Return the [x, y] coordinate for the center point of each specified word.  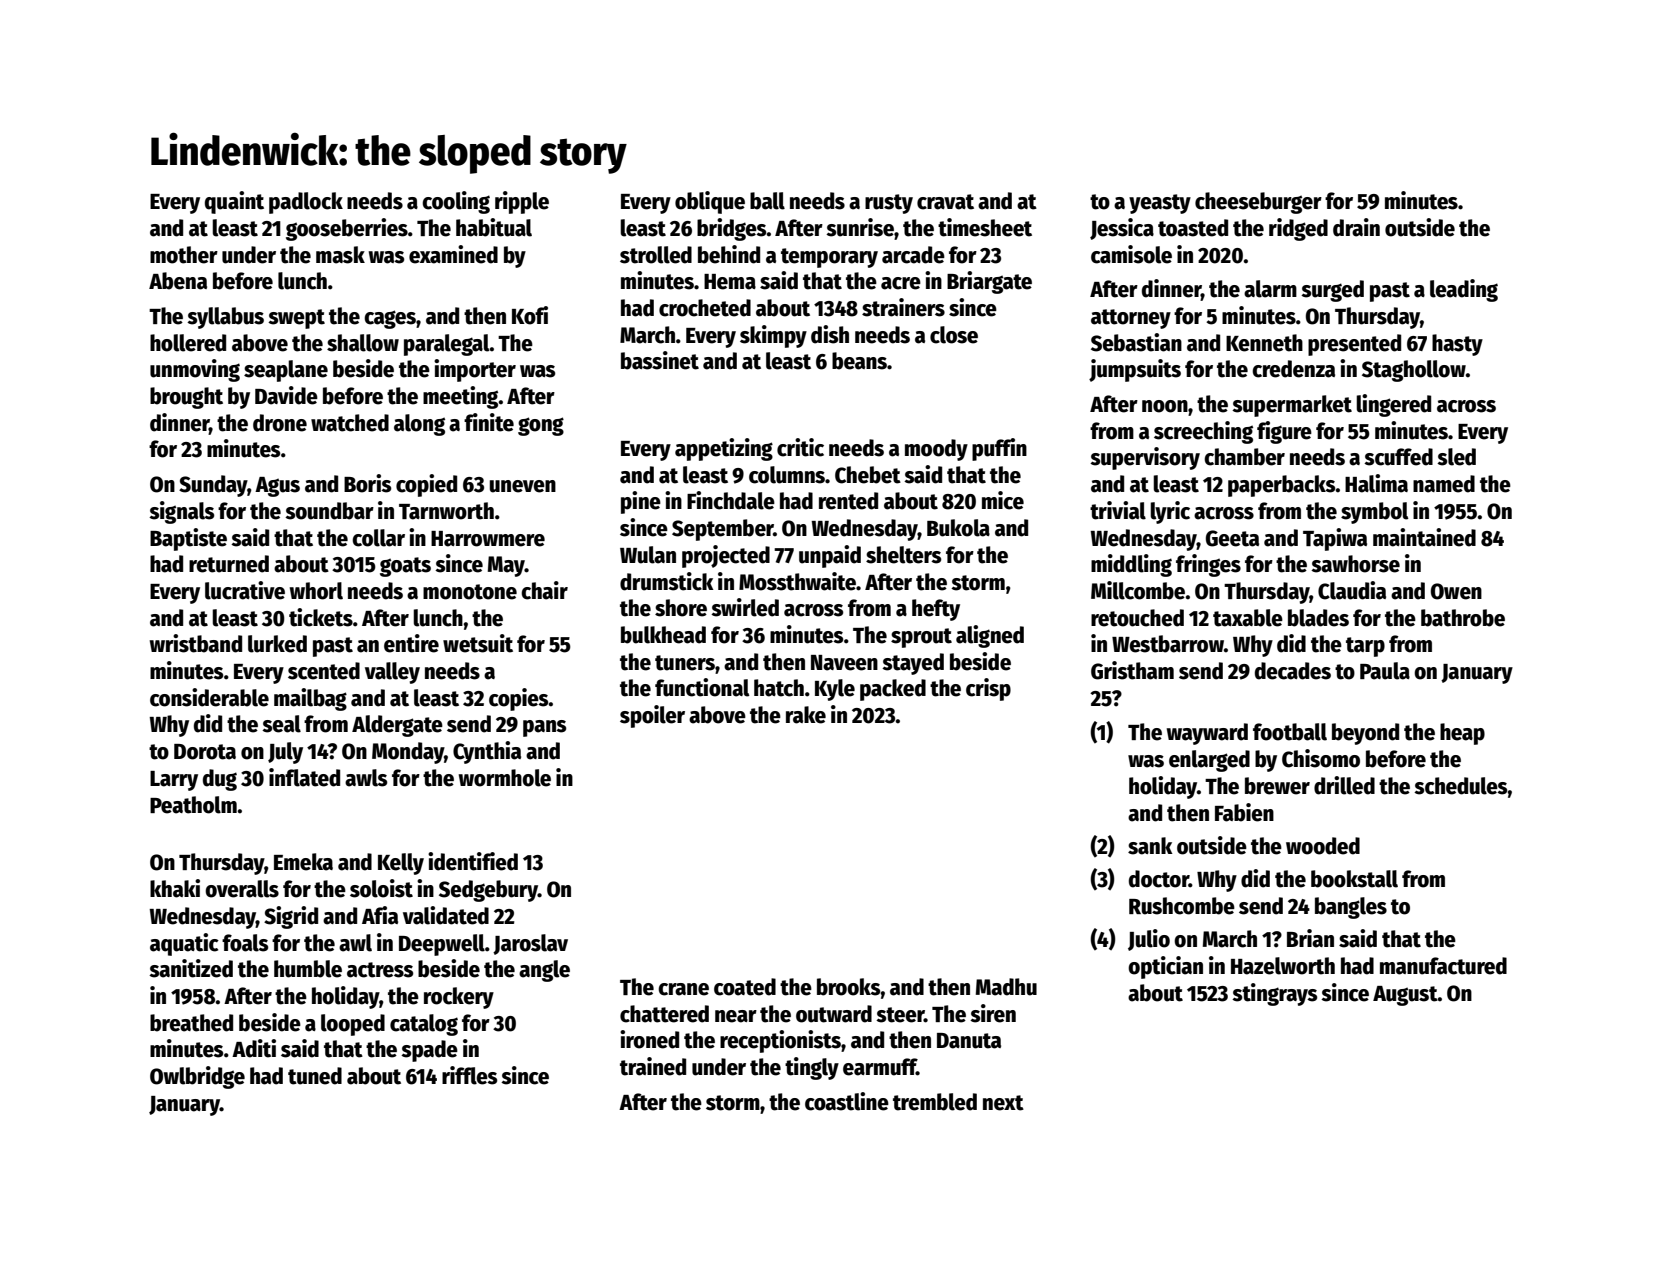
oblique [710, 202]
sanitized [191, 968]
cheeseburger [1258, 203]
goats [405, 567]
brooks [849, 987]
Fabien [1244, 812]
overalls [242, 889]
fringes [1208, 565]
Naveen [844, 663]
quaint [234, 202]
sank [1150, 846]
